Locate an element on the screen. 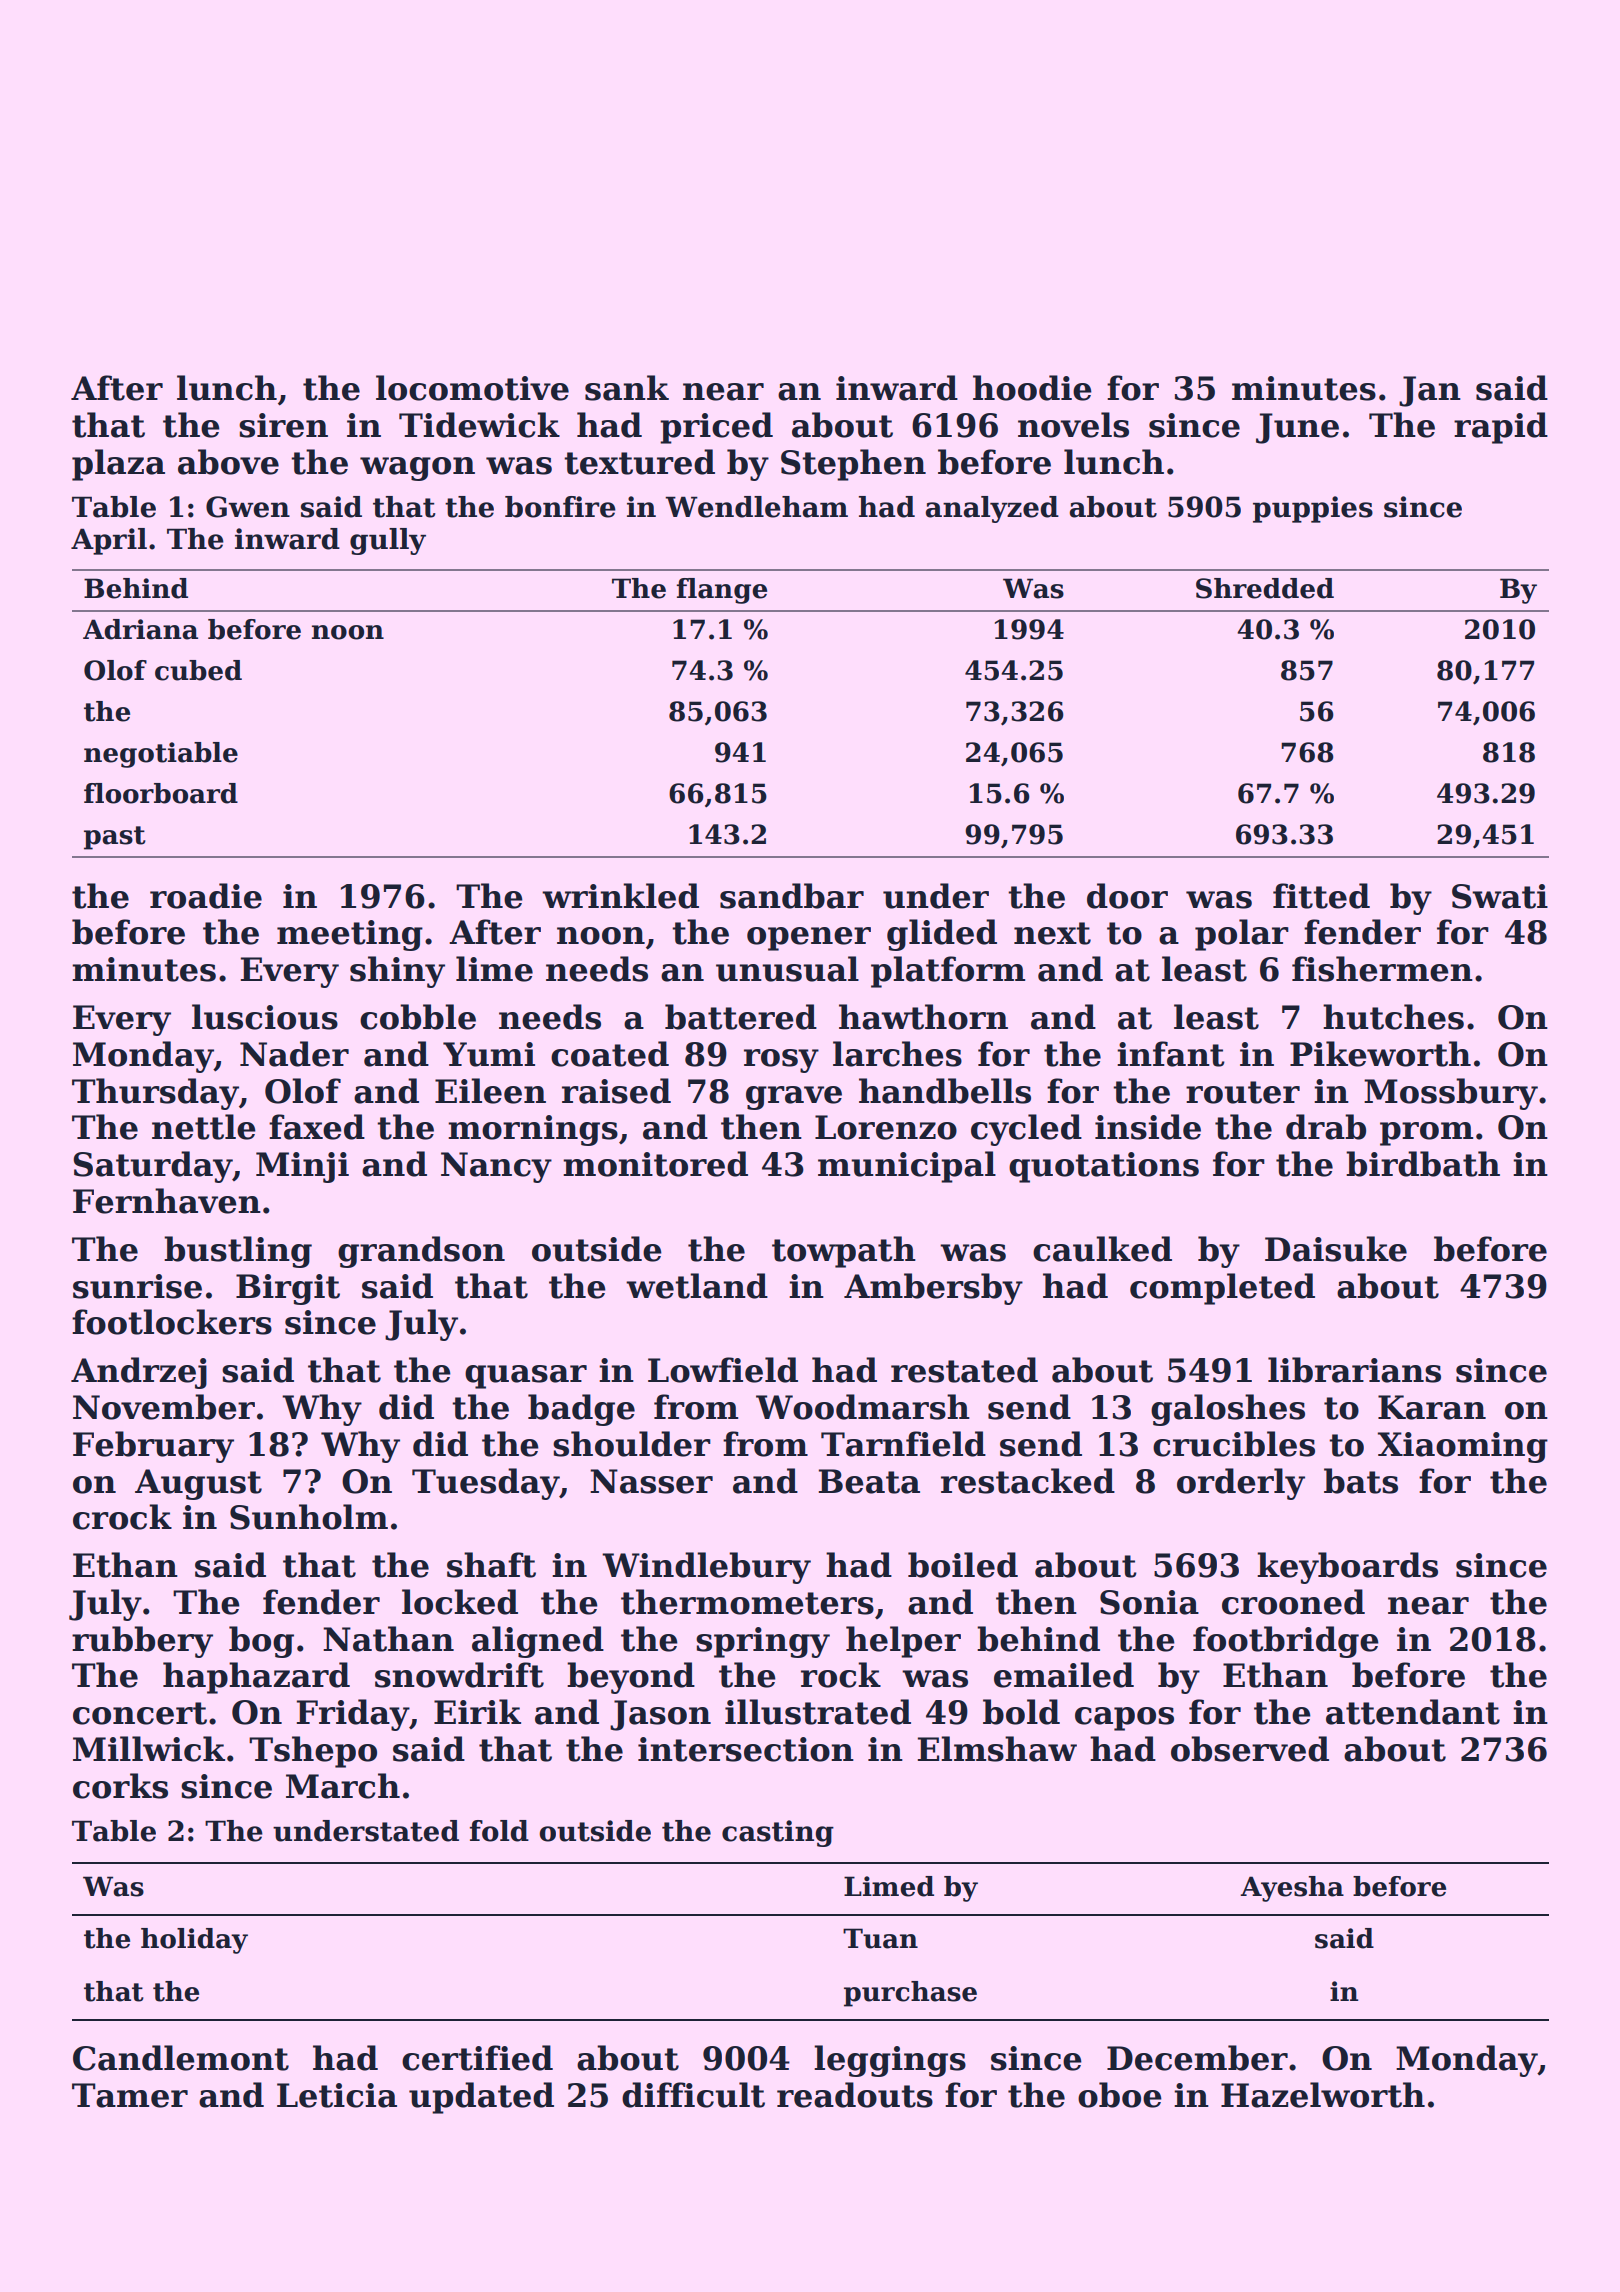 This screenshot has height=2292, width=1620. oboe is located at coordinates (1120, 2095).
